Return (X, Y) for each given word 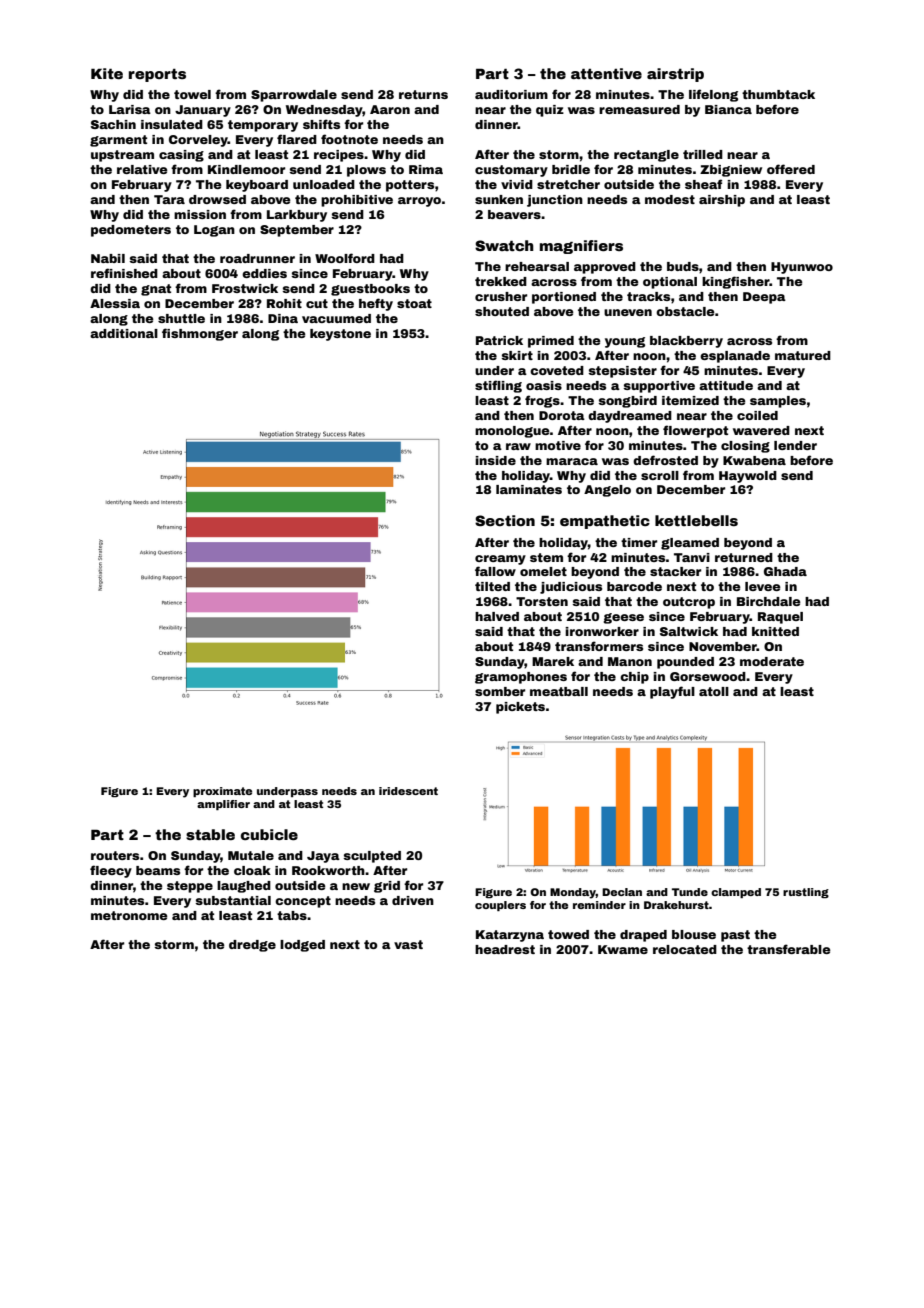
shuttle (181, 318)
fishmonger (200, 334)
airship (722, 201)
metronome (129, 915)
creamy (500, 560)
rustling (806, 893)
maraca (572, 461)
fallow (495, 571)
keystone (340, 335)
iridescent (408, 791)
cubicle (269, 834)
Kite (107, 73)
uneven (628, 312)
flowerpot (695, 431)
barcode (634, 586)
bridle (571, 169)
